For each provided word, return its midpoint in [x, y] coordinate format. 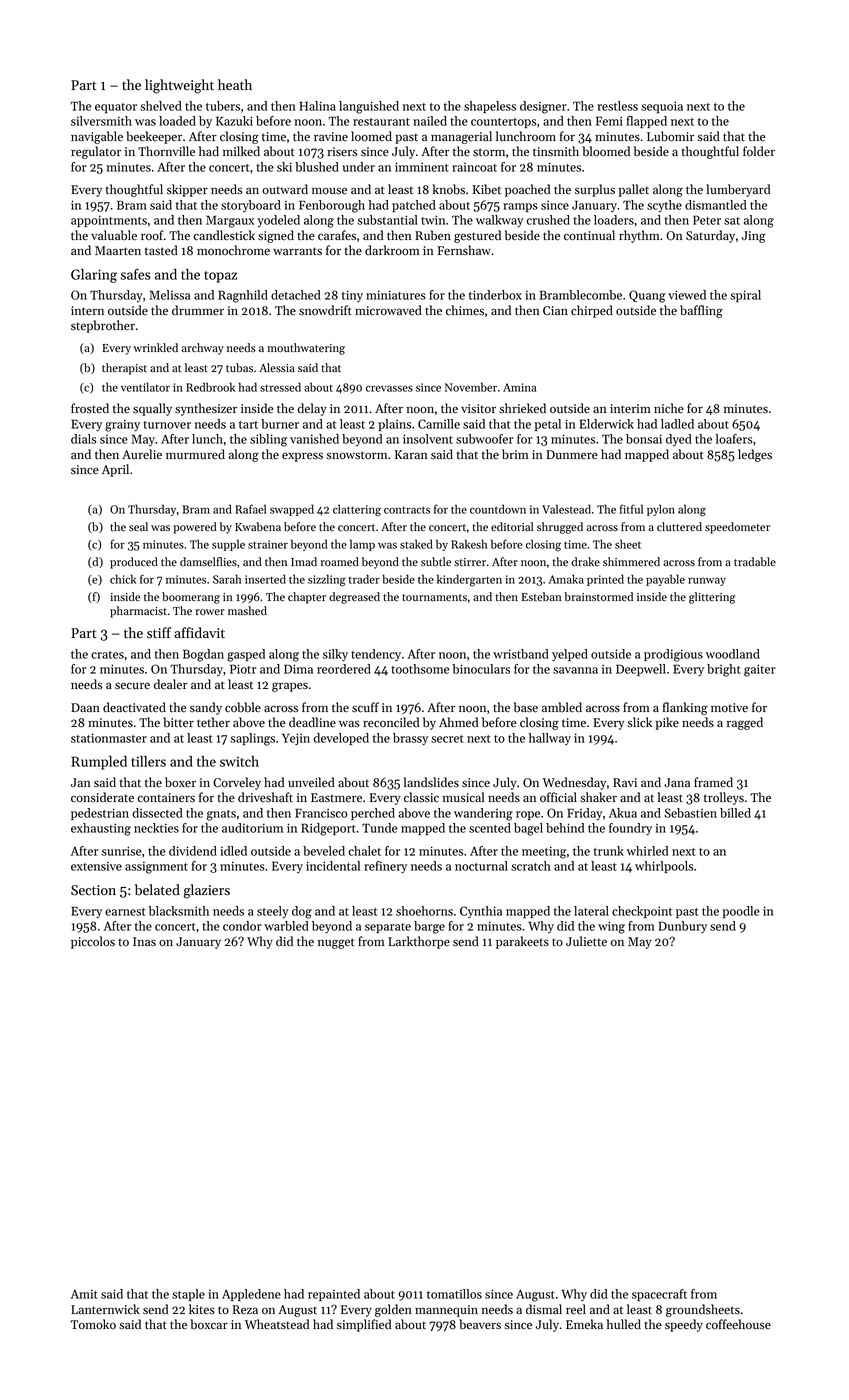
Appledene [251, 1295]
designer [543, 107]
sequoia [662, 107]
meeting [544, 852]
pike [667, 723]
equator [116, 108]
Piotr [243, 669]
